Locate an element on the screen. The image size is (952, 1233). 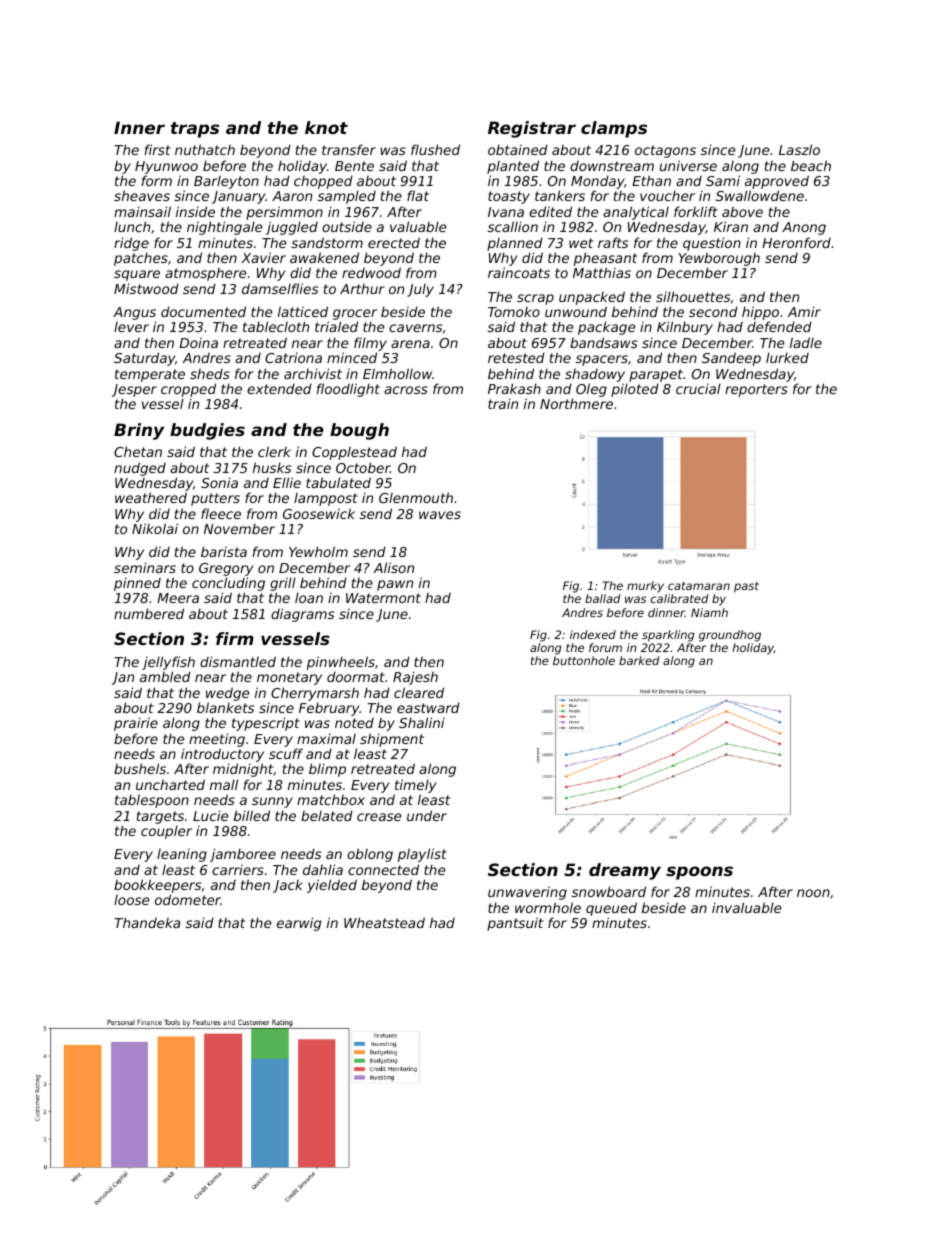
buttonhole is located at coordinates (584, 660).
